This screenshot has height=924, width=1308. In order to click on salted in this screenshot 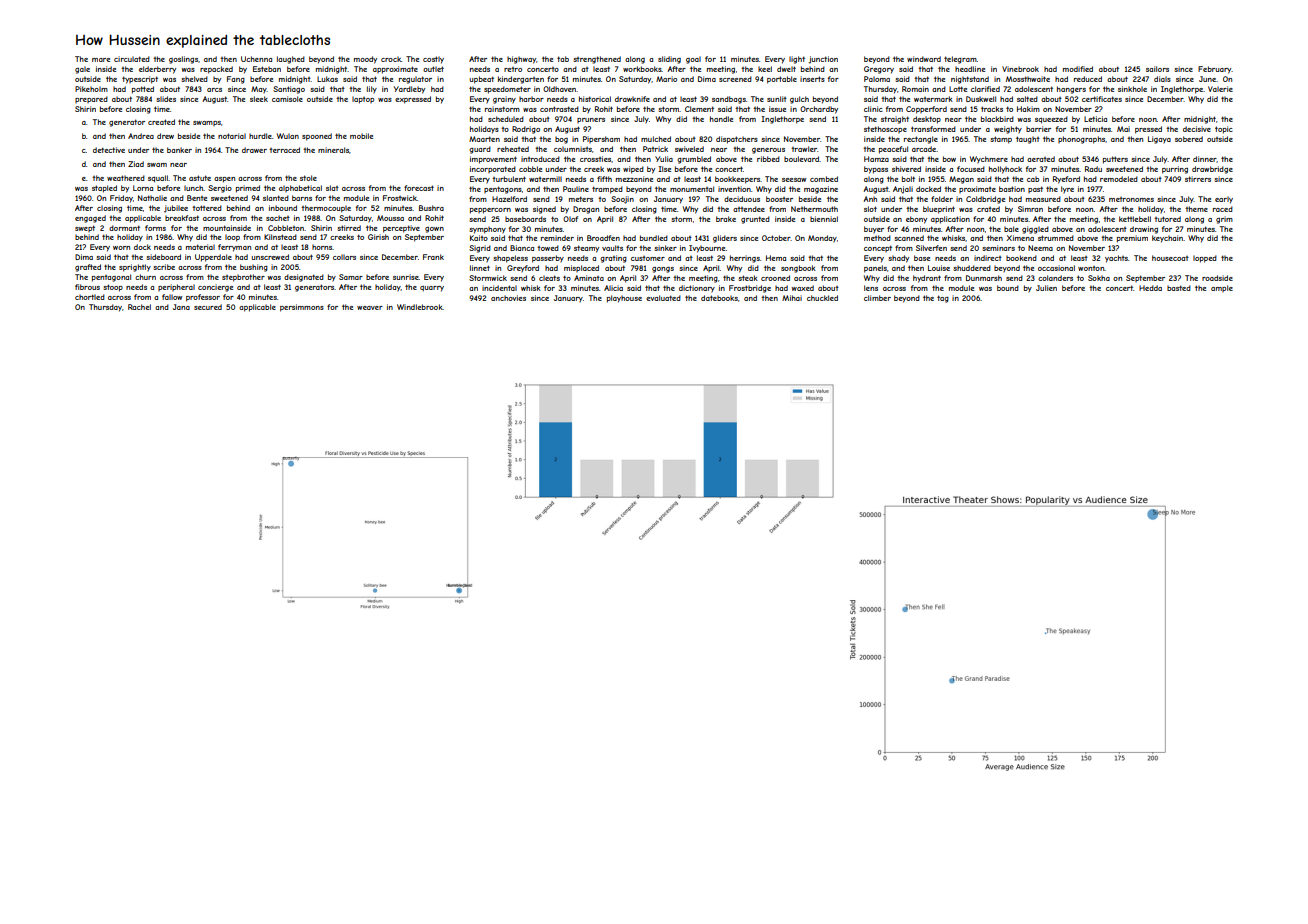, I will do `click(1027, 99)`.
